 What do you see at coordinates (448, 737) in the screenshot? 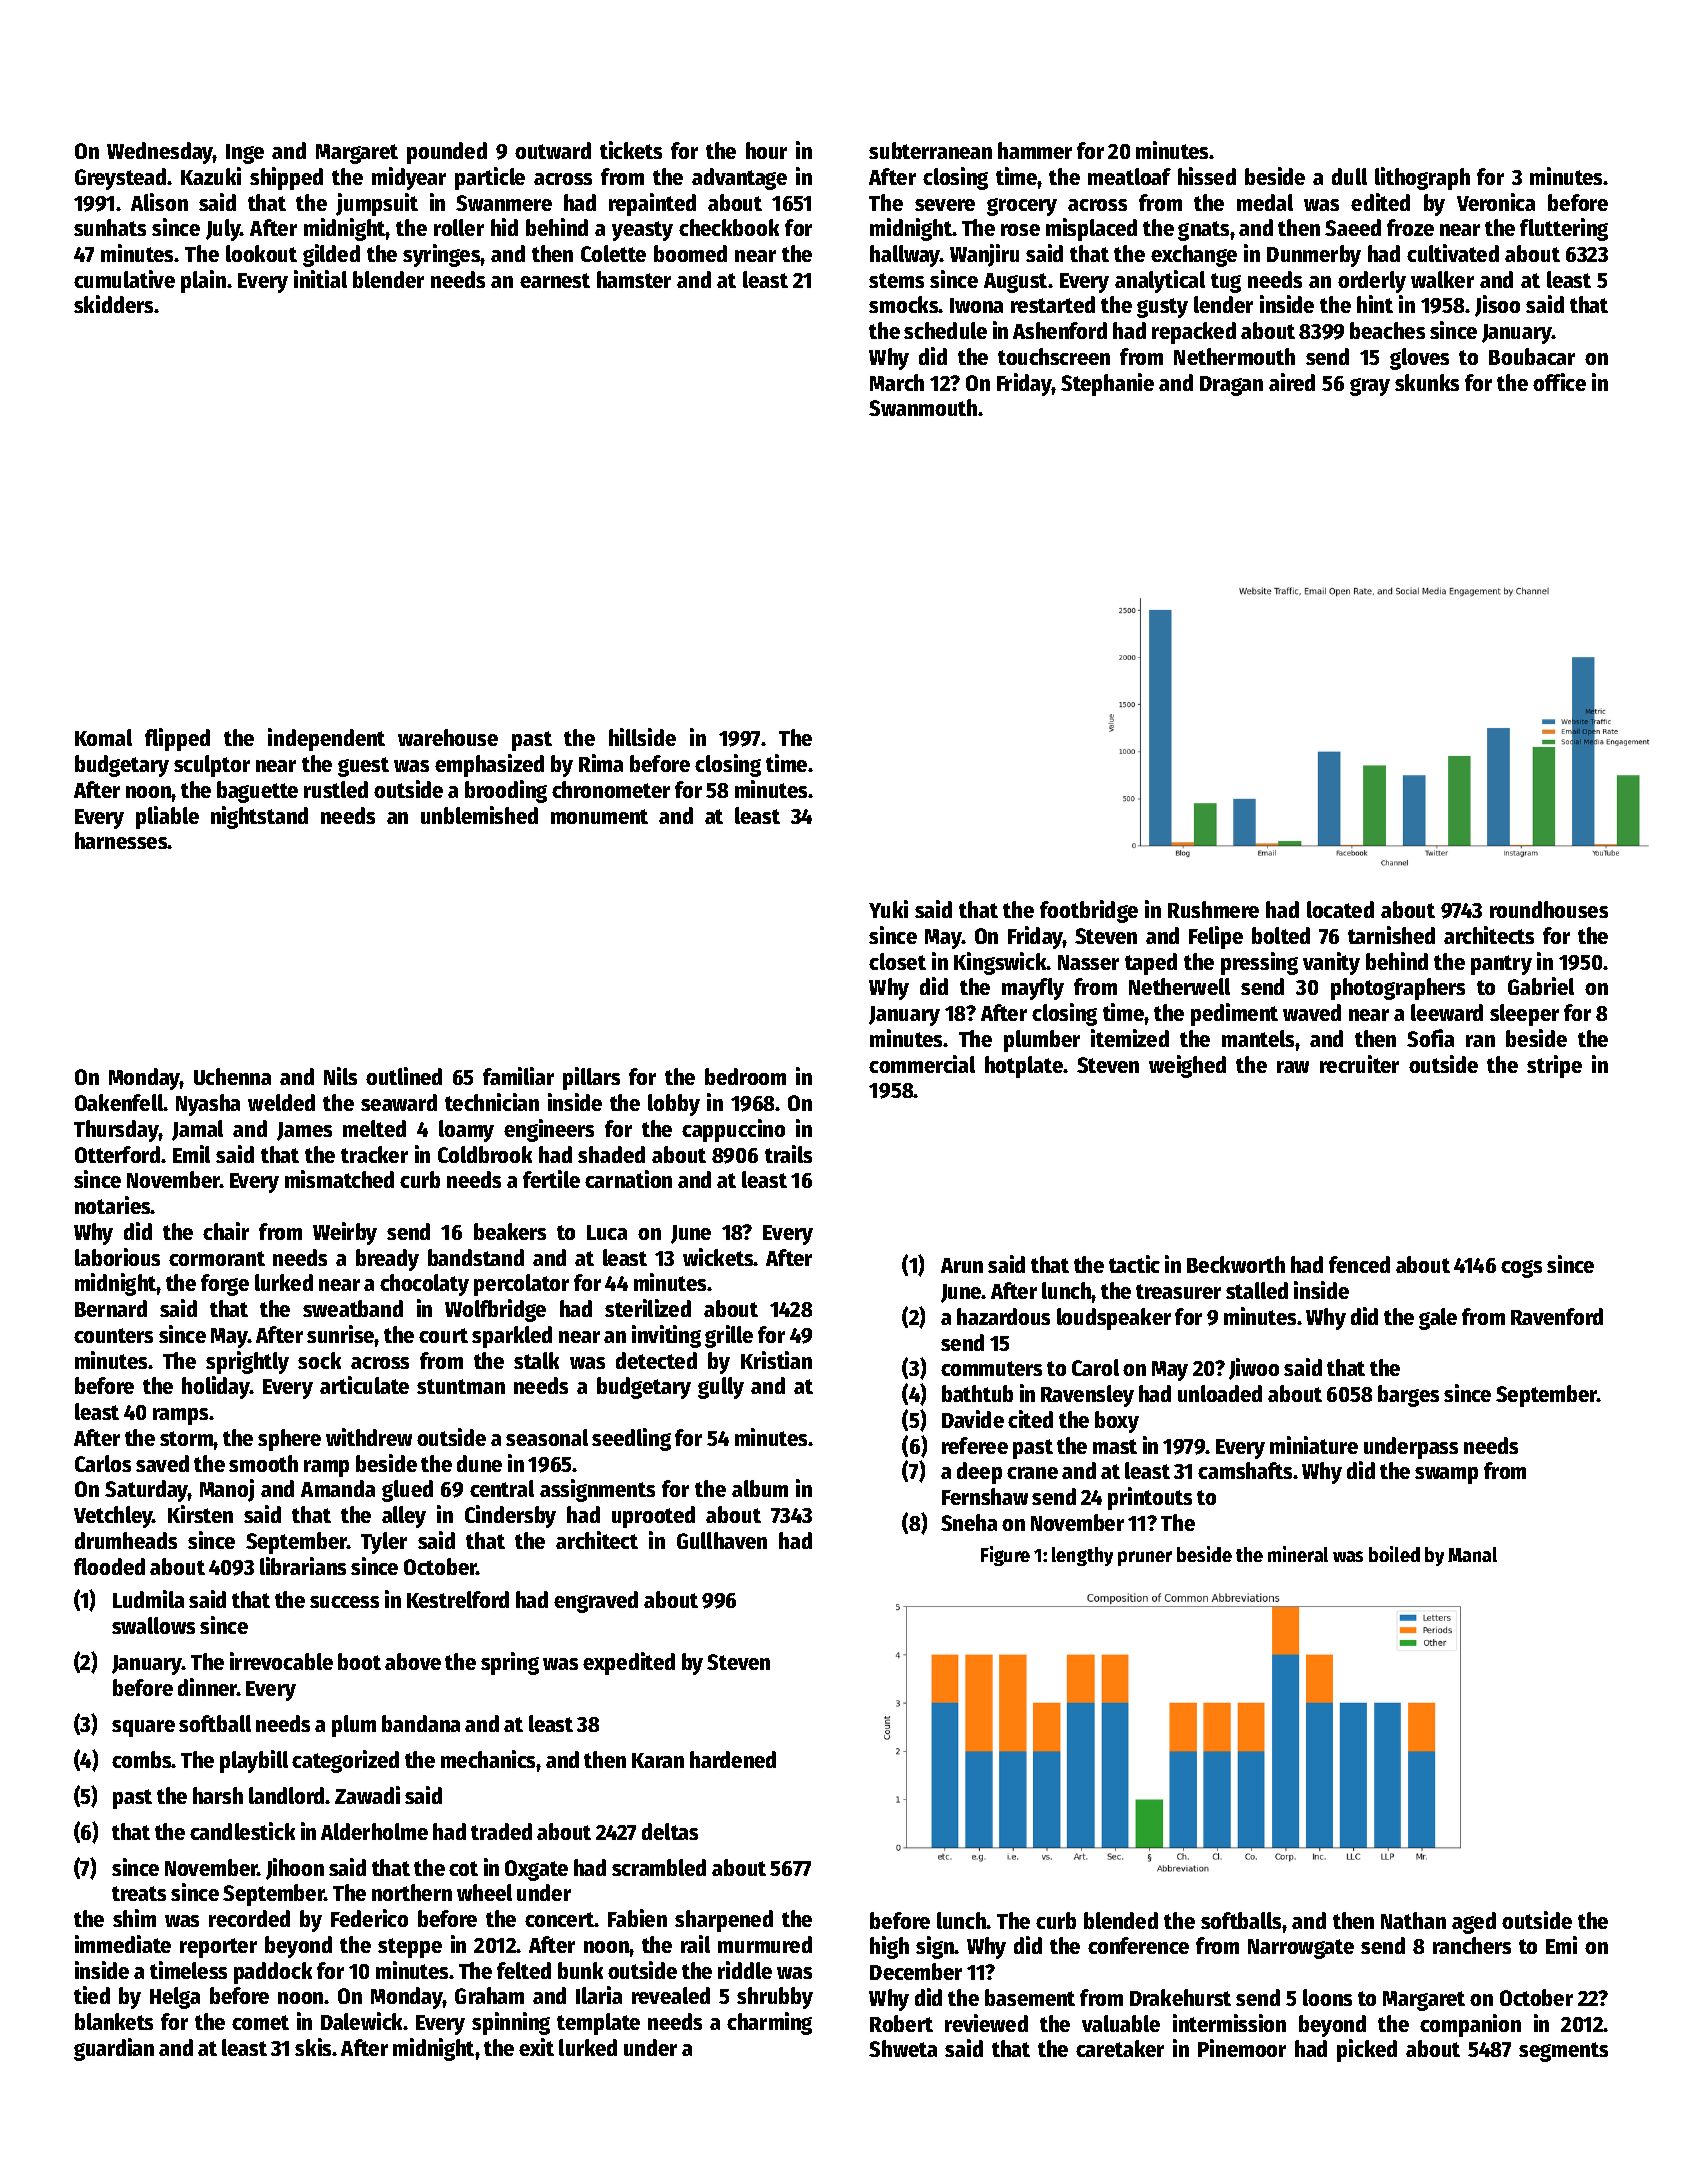
I see `warehouse` at bounding box center [448, 737].
